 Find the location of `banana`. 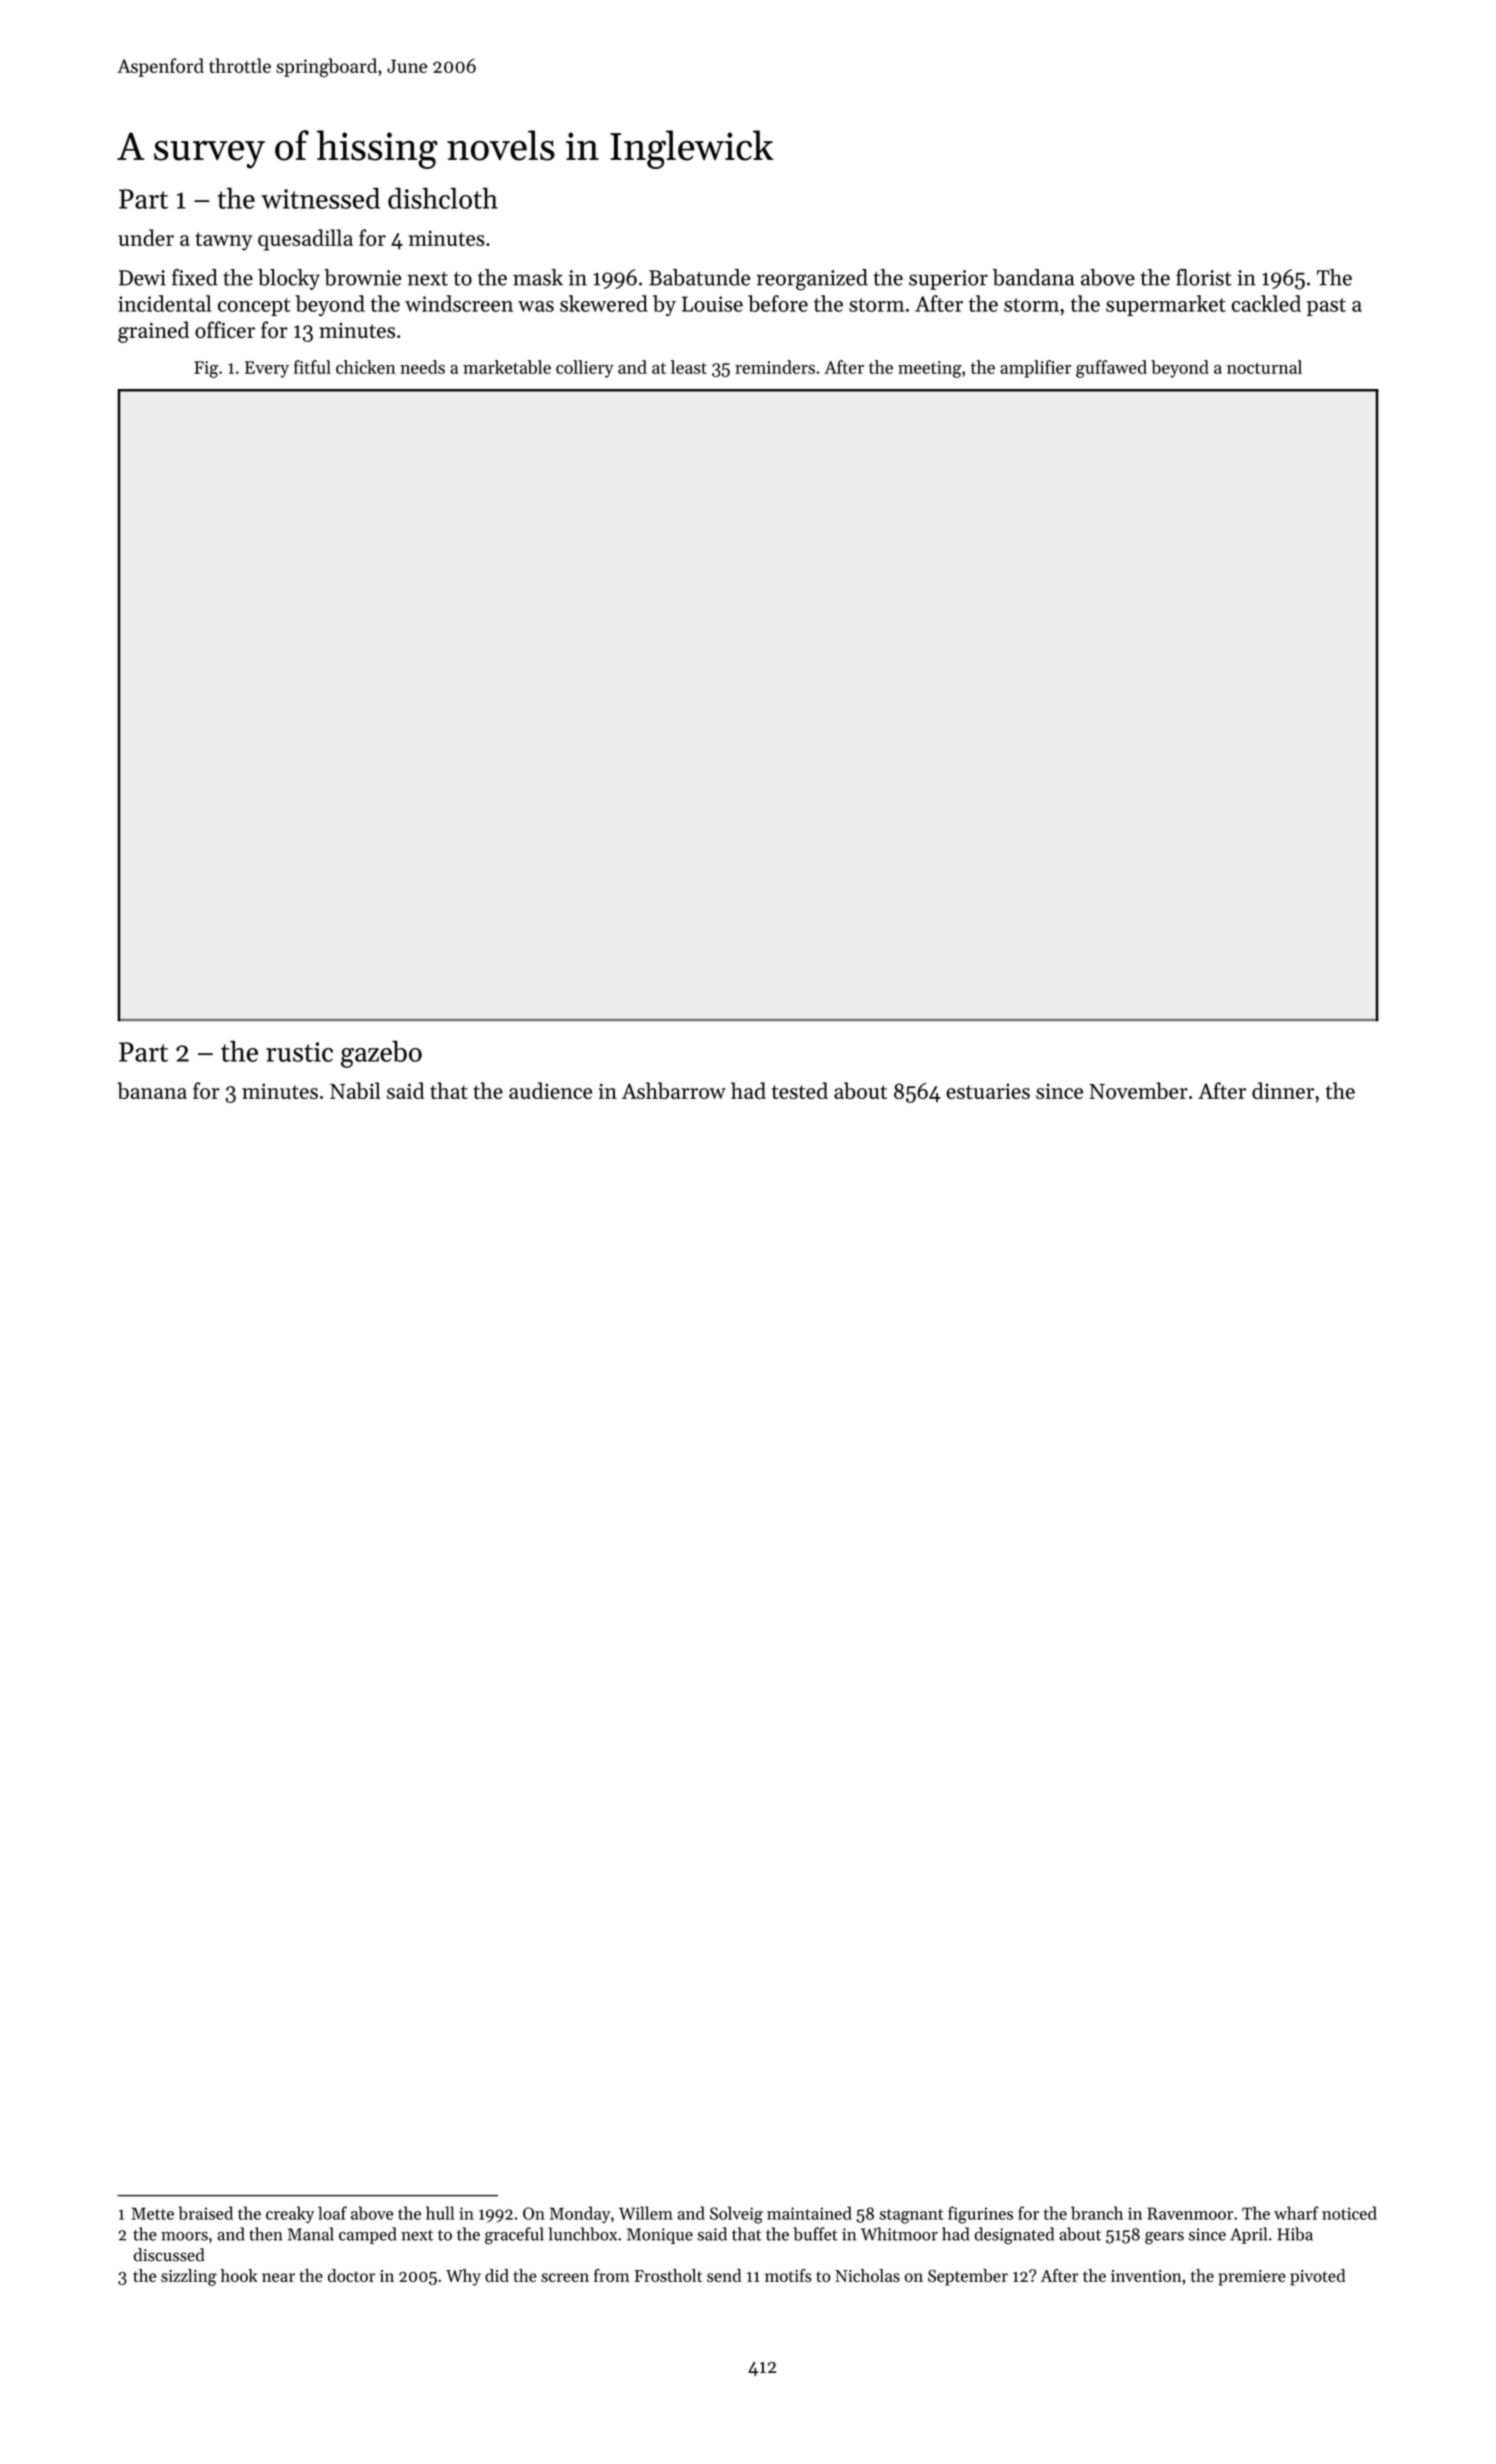

banana is located at coordinates (152, 1090).
